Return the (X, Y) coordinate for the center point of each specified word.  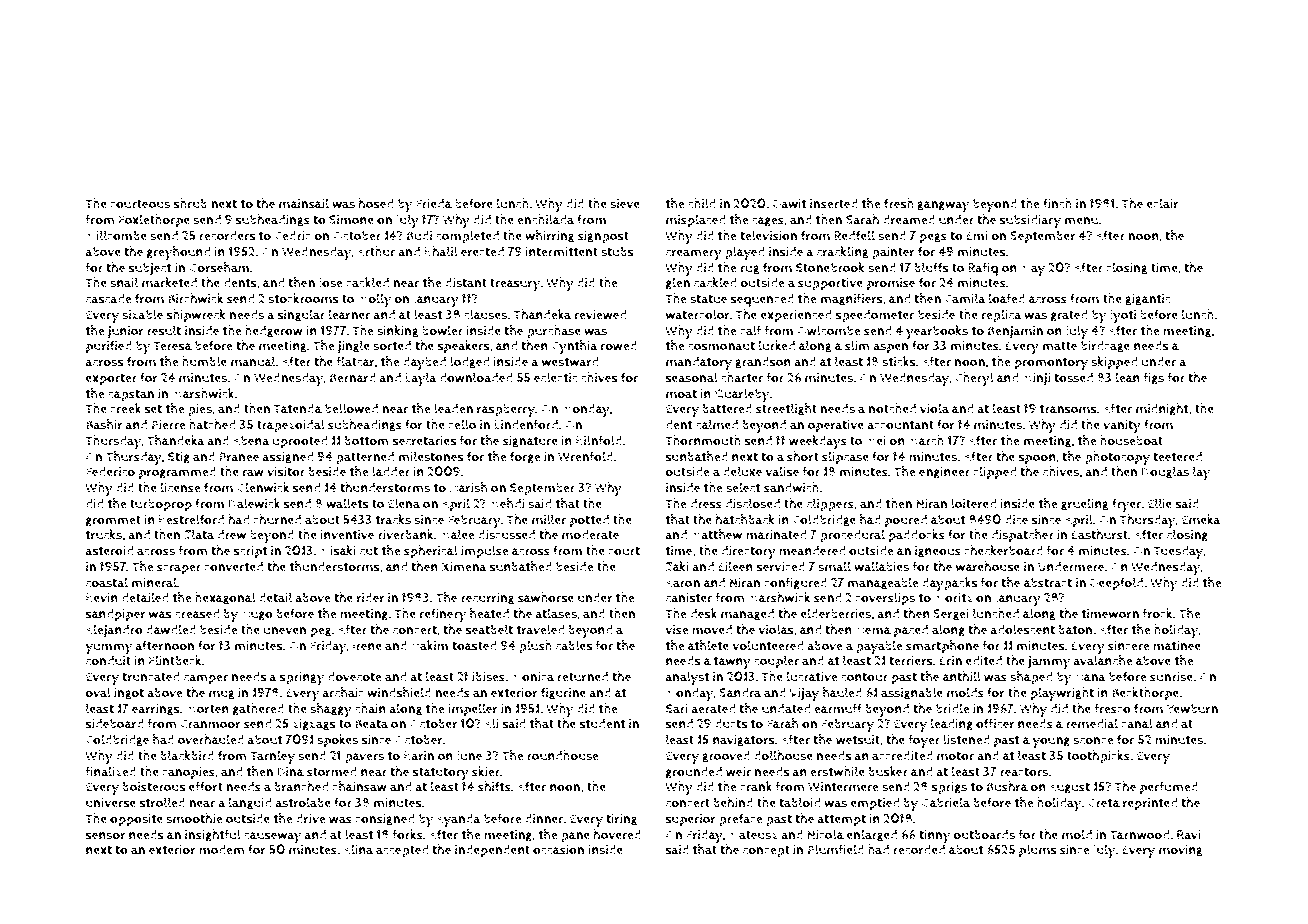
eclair (1162, 203)
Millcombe (116, 235)
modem (222, 849)
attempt (841, 820)
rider (371, 597)
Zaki (677, 566)
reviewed (600, 314)
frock (1157, 613)
